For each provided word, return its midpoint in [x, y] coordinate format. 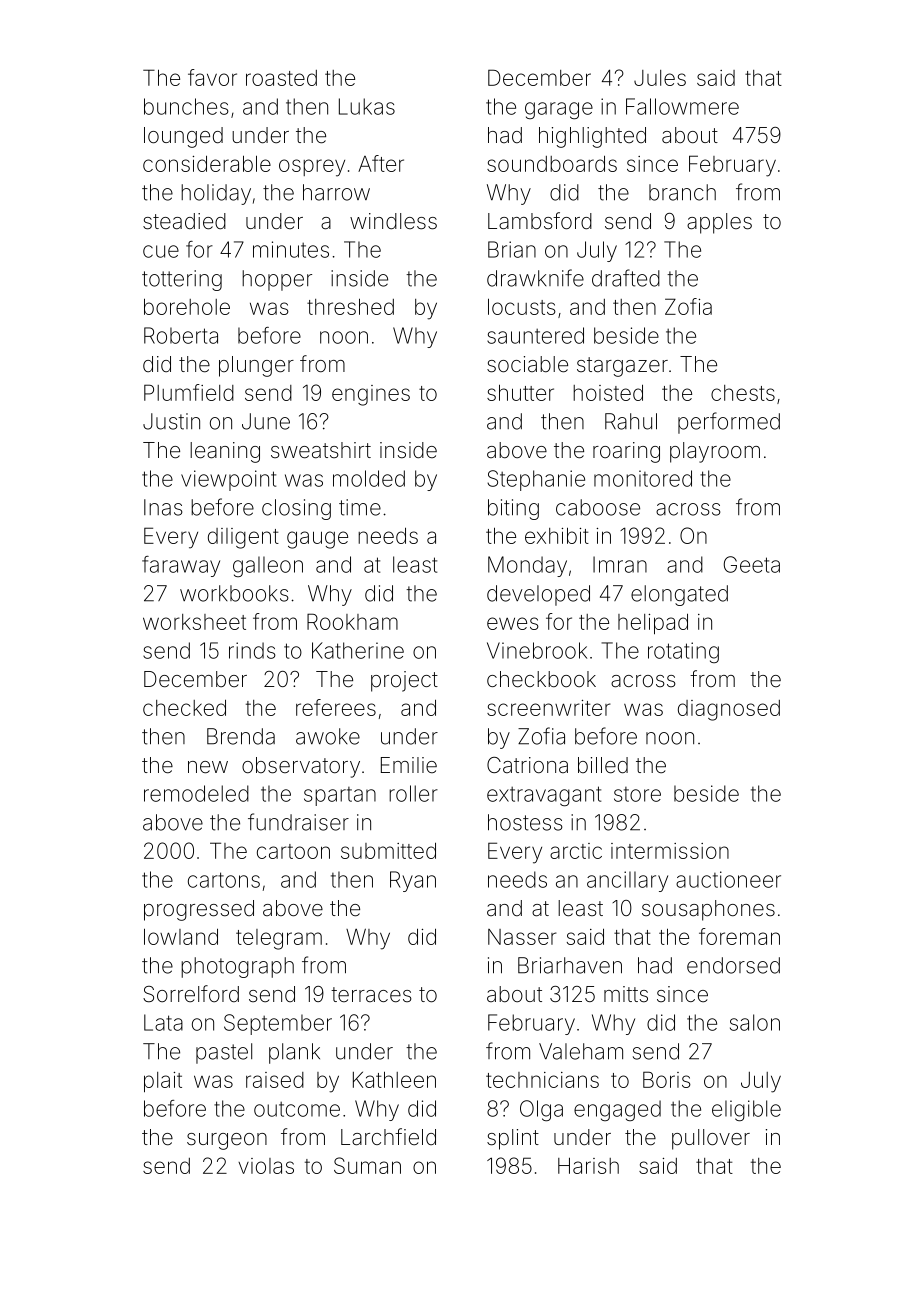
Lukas [367, 106]
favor [212, 77]
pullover [711, 1139]
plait [163, 1082]
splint [513, 1139]
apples [719, 223]
